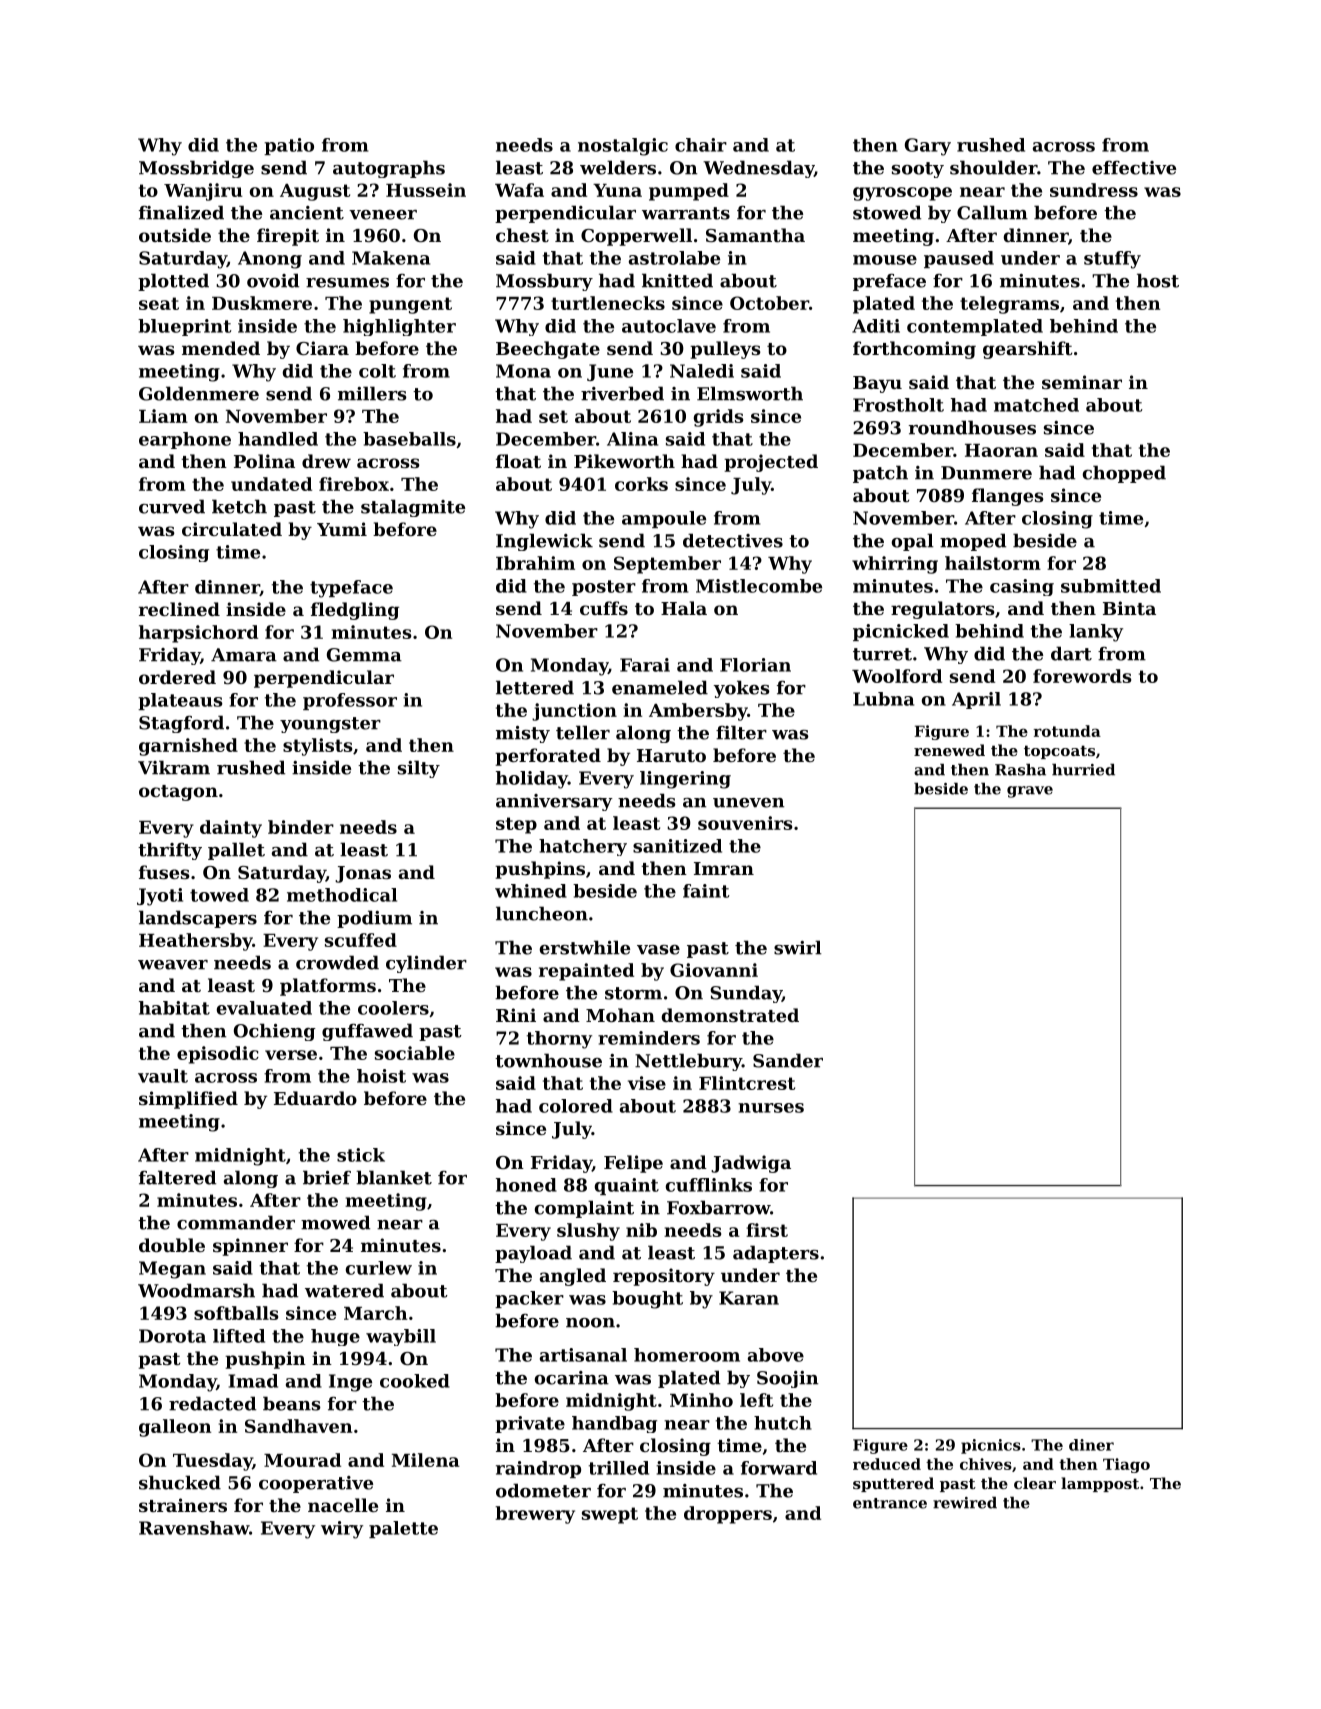  Describe the element at coordinates (1083, 770) in the image. I see `hurried` at that location.
